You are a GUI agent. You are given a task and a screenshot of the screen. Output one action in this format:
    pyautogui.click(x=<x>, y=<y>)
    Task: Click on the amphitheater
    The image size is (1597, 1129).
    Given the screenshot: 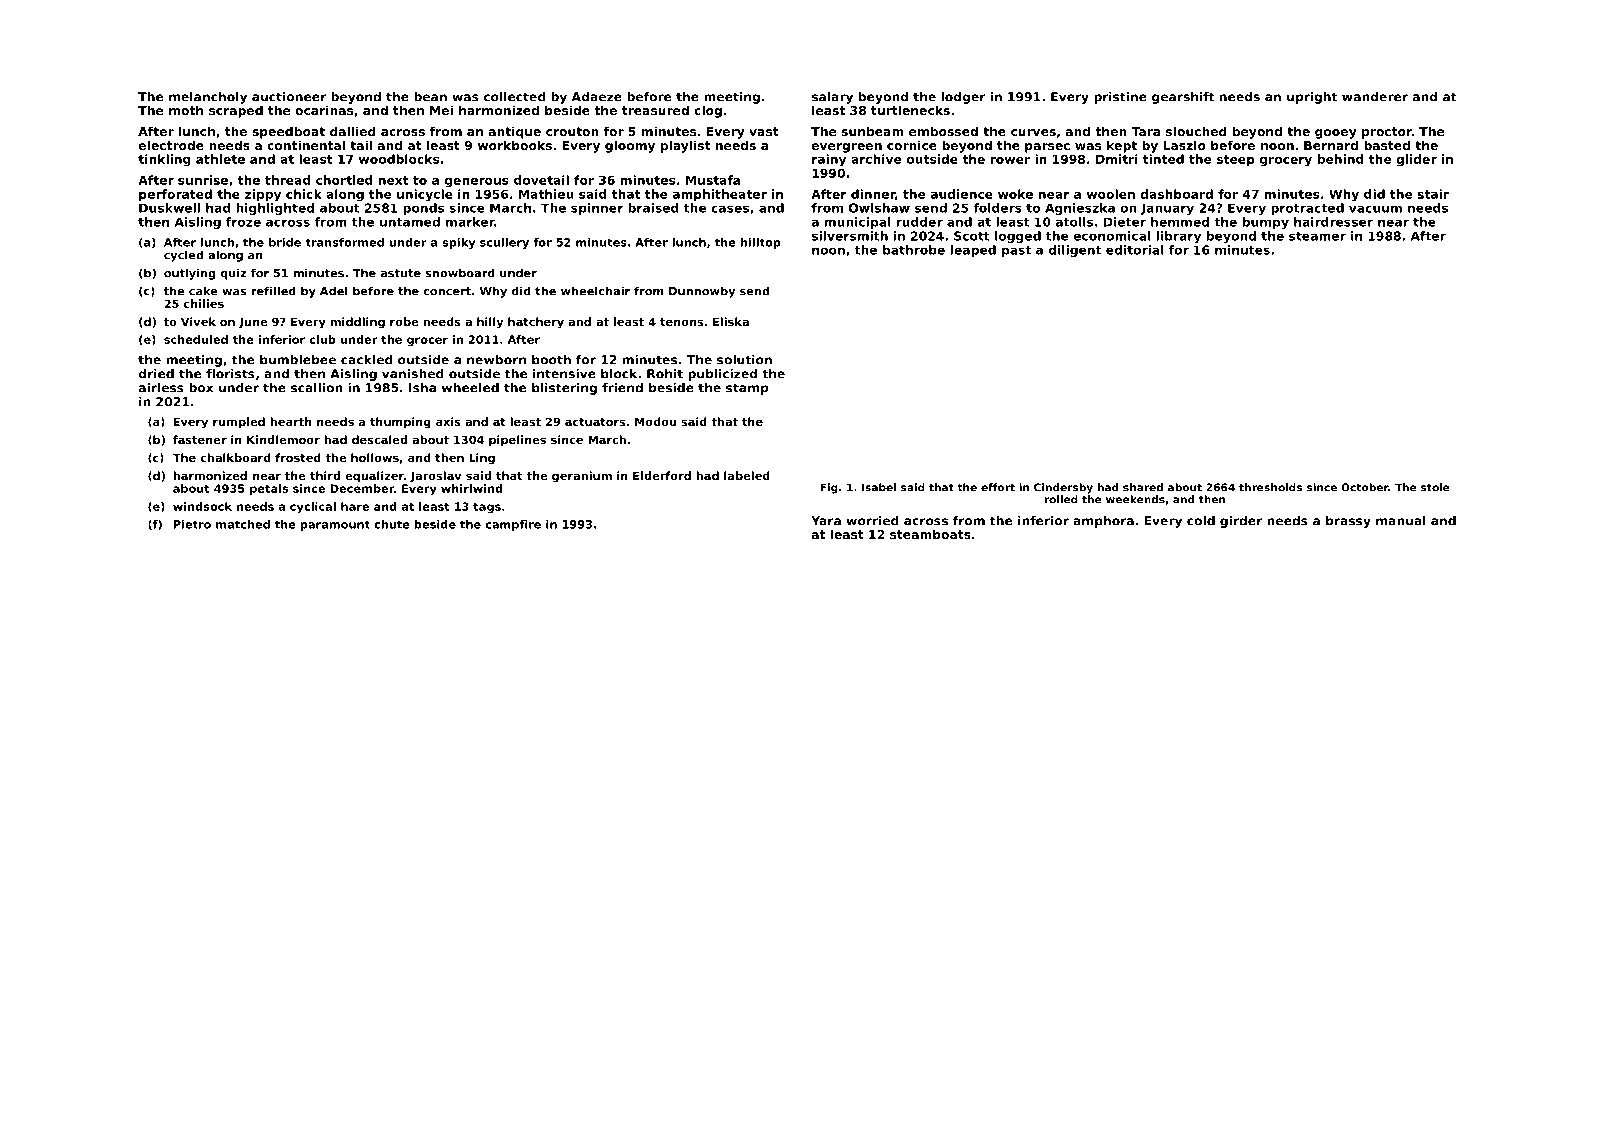 What is the action you would take?
    pyautogui.click(x=720, y=195)
